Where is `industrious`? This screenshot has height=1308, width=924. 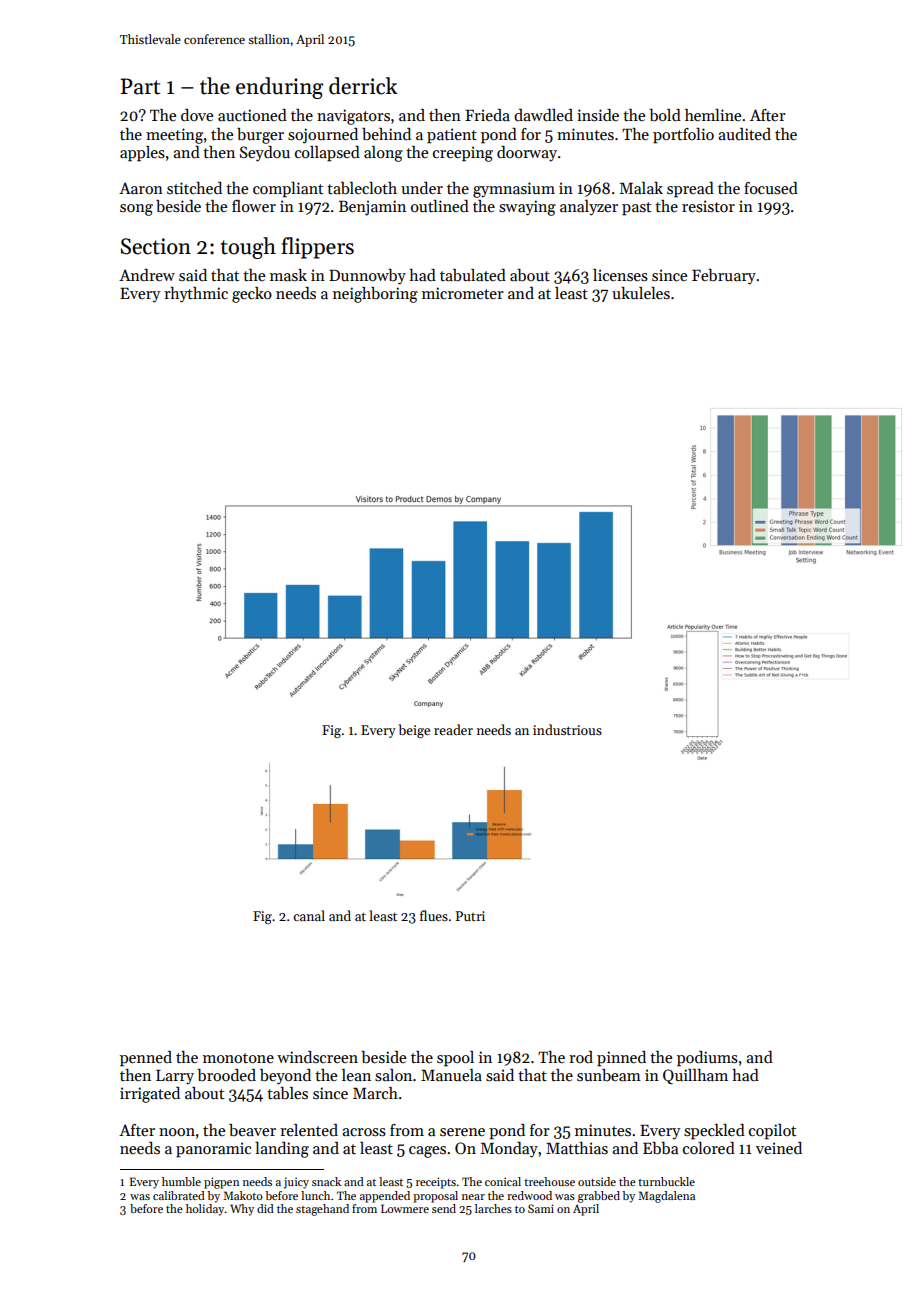 industrious is located at coordinates (567, 729).
